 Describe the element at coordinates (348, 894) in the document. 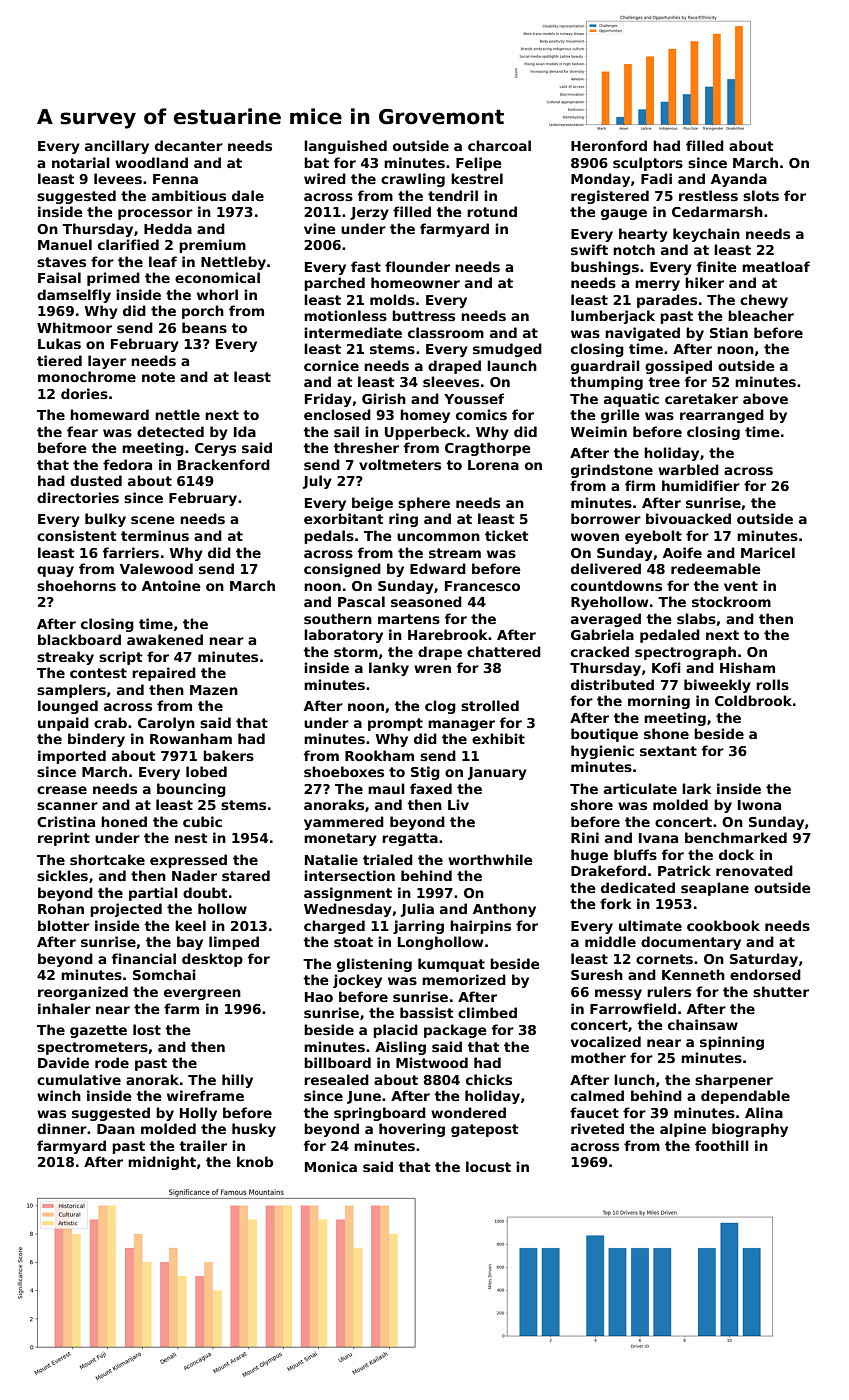

I see `assignment` at that location.
